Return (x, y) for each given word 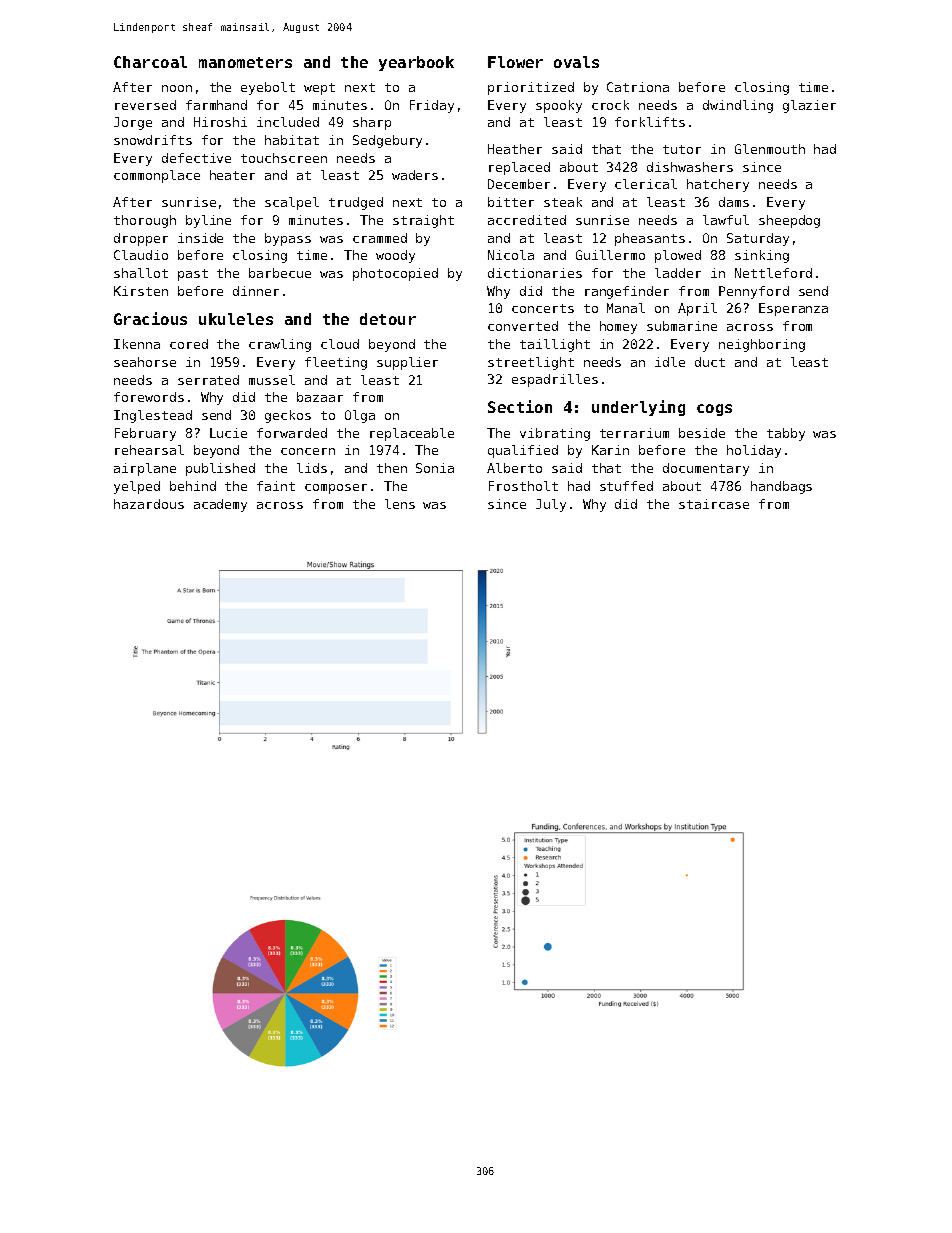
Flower (515, 62)
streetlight (531, 363)
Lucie (228, 433)
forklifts (650, 122)
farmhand (216, 105)
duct (710, 362)
